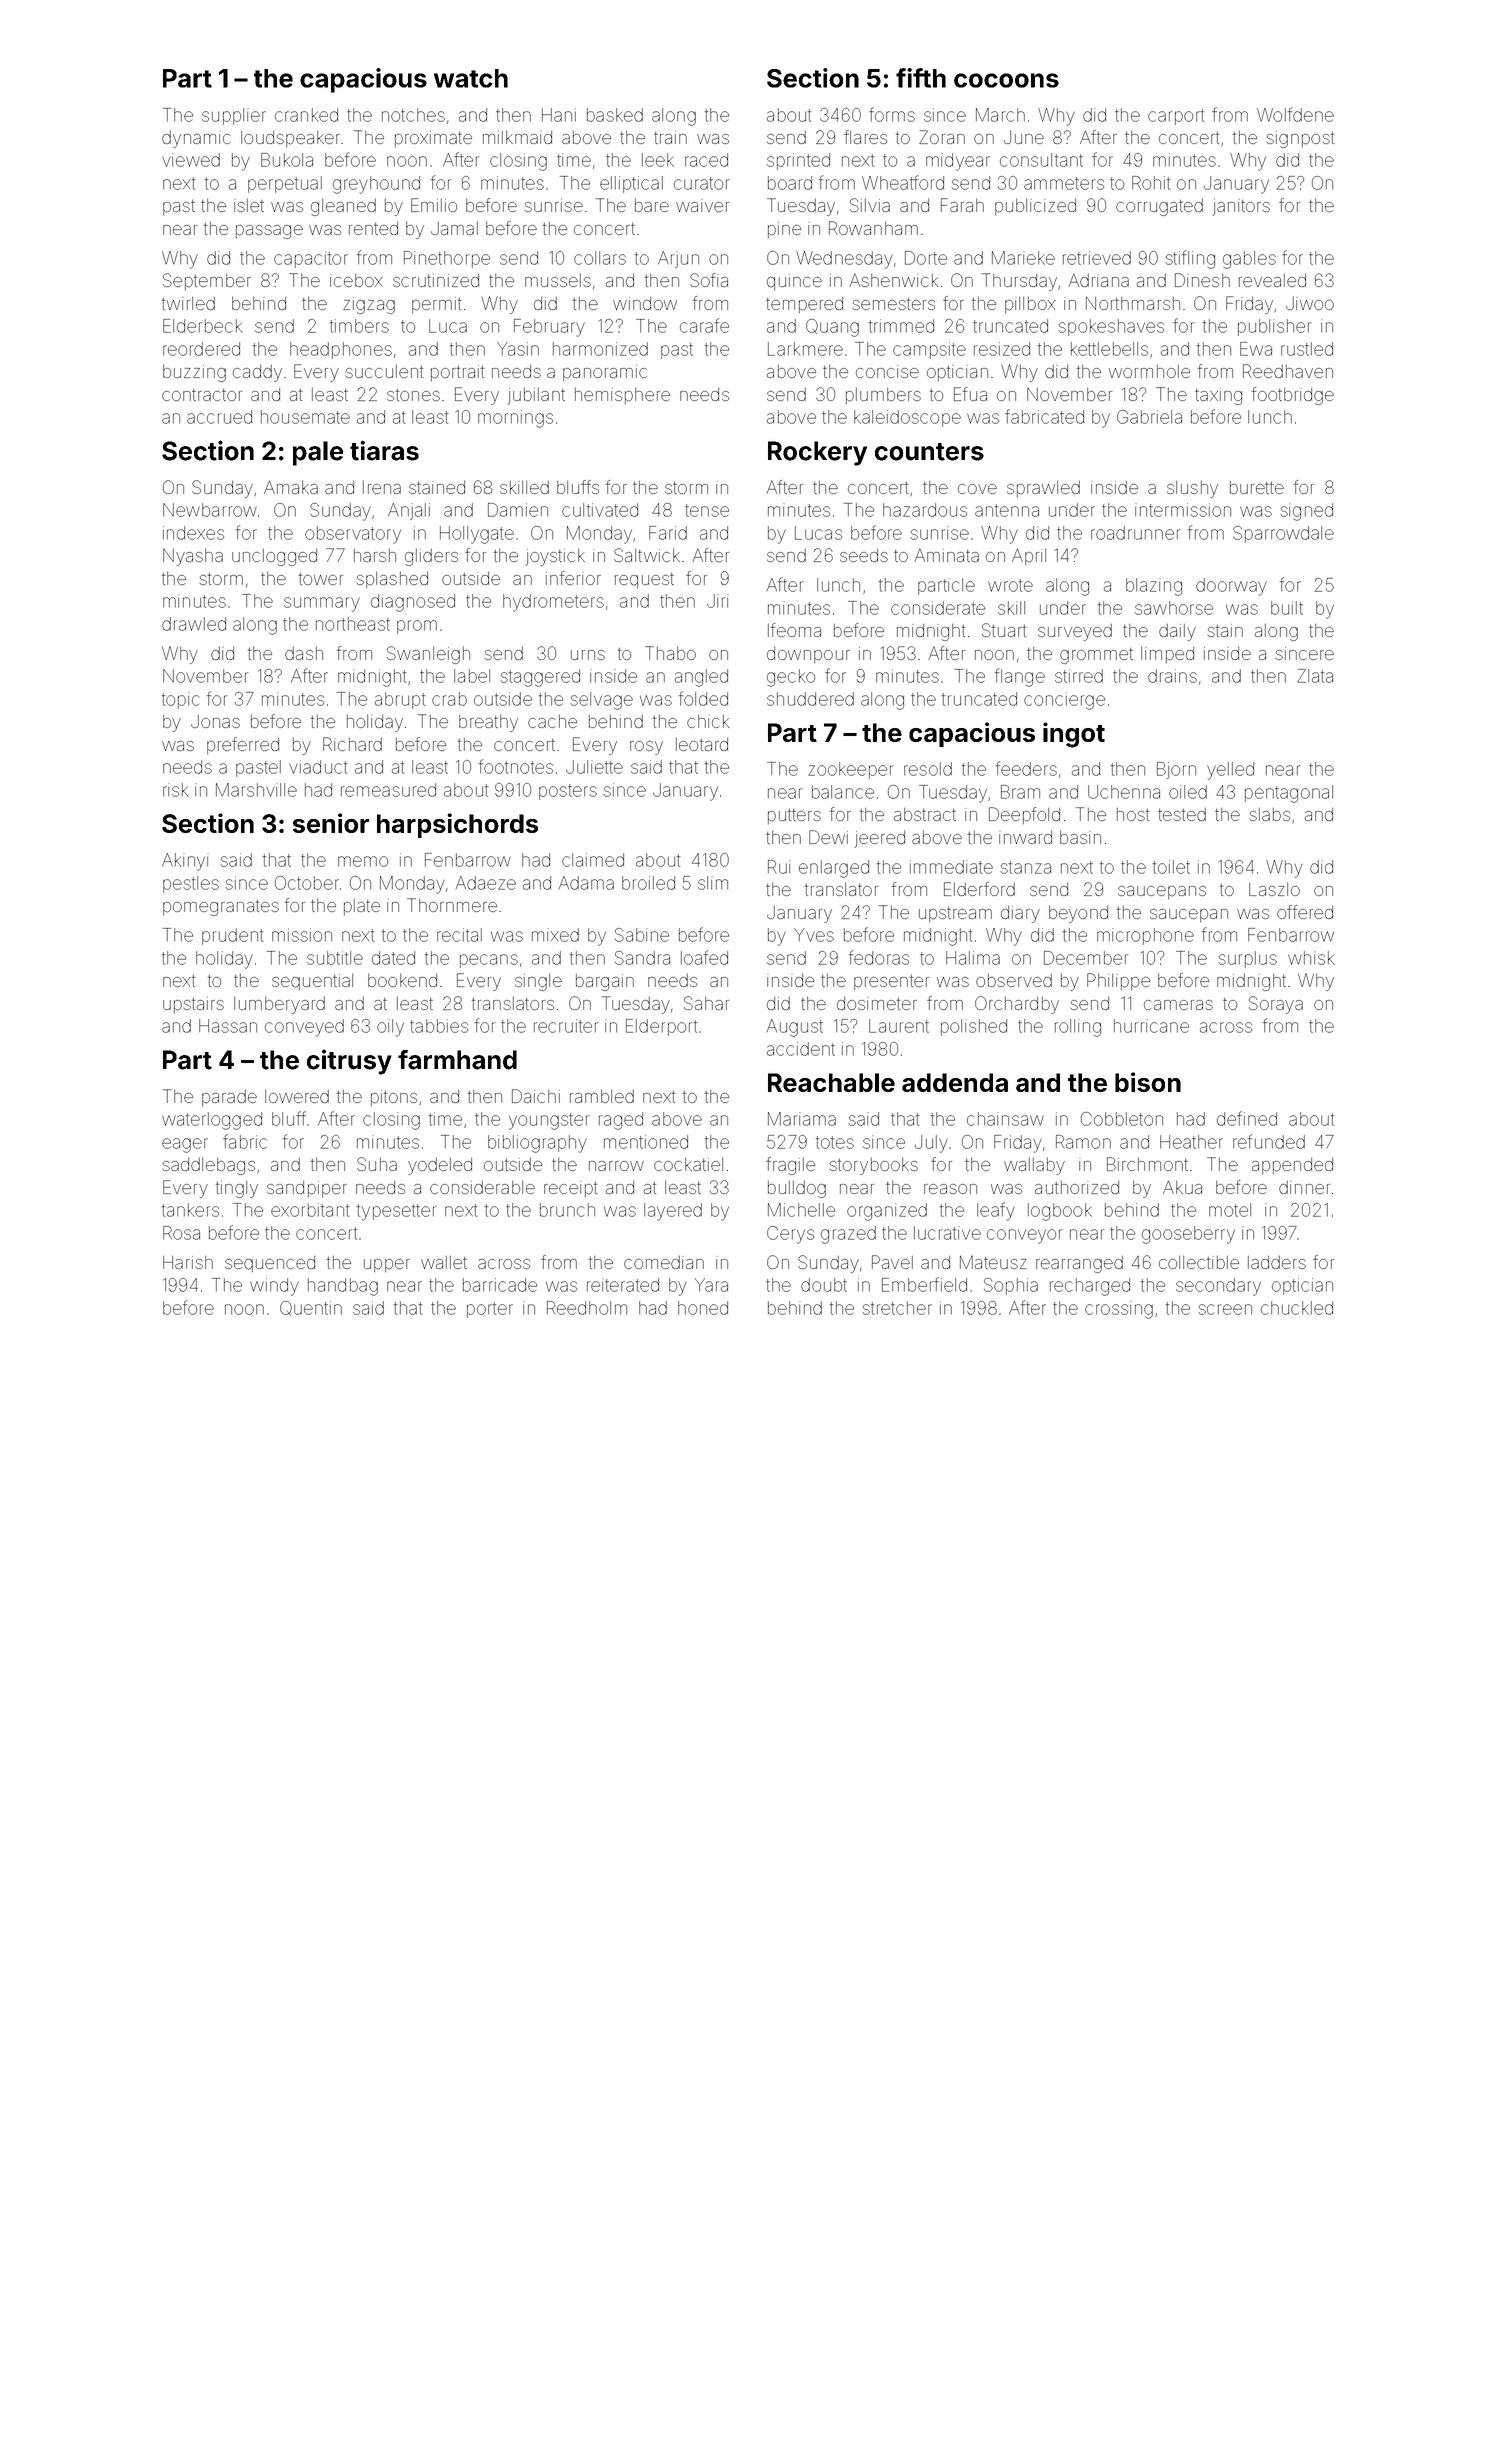 The height and width of the document is (2464, 1496). What do you see at coordinates (515, 419) in the document?
I see `mornings` at bounding box center [515, 419].
